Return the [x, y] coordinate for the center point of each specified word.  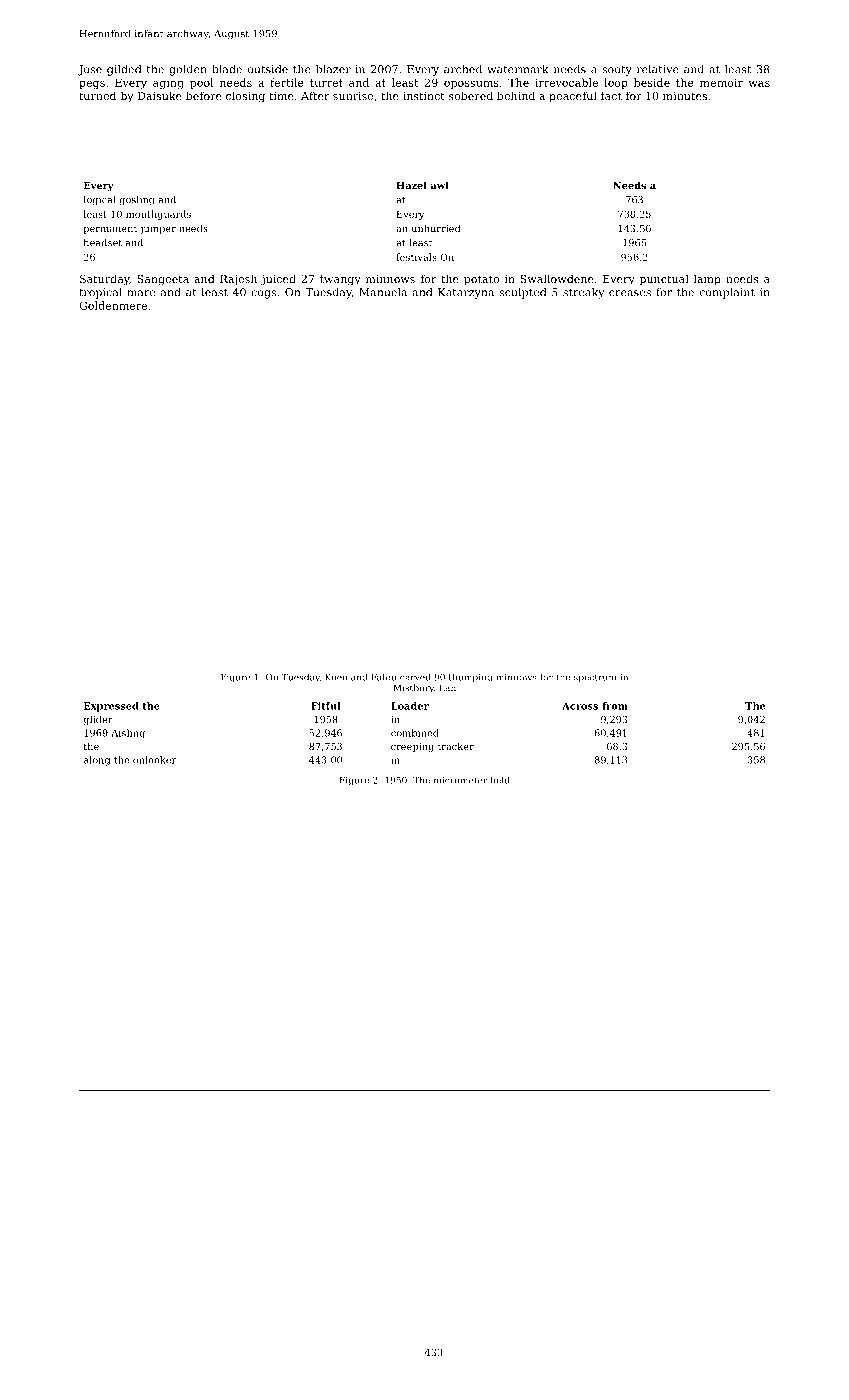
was [759, 84]
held [500, 780]
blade [227, 69]
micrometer [460, 780]
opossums [471, 85]
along [97, 761]
